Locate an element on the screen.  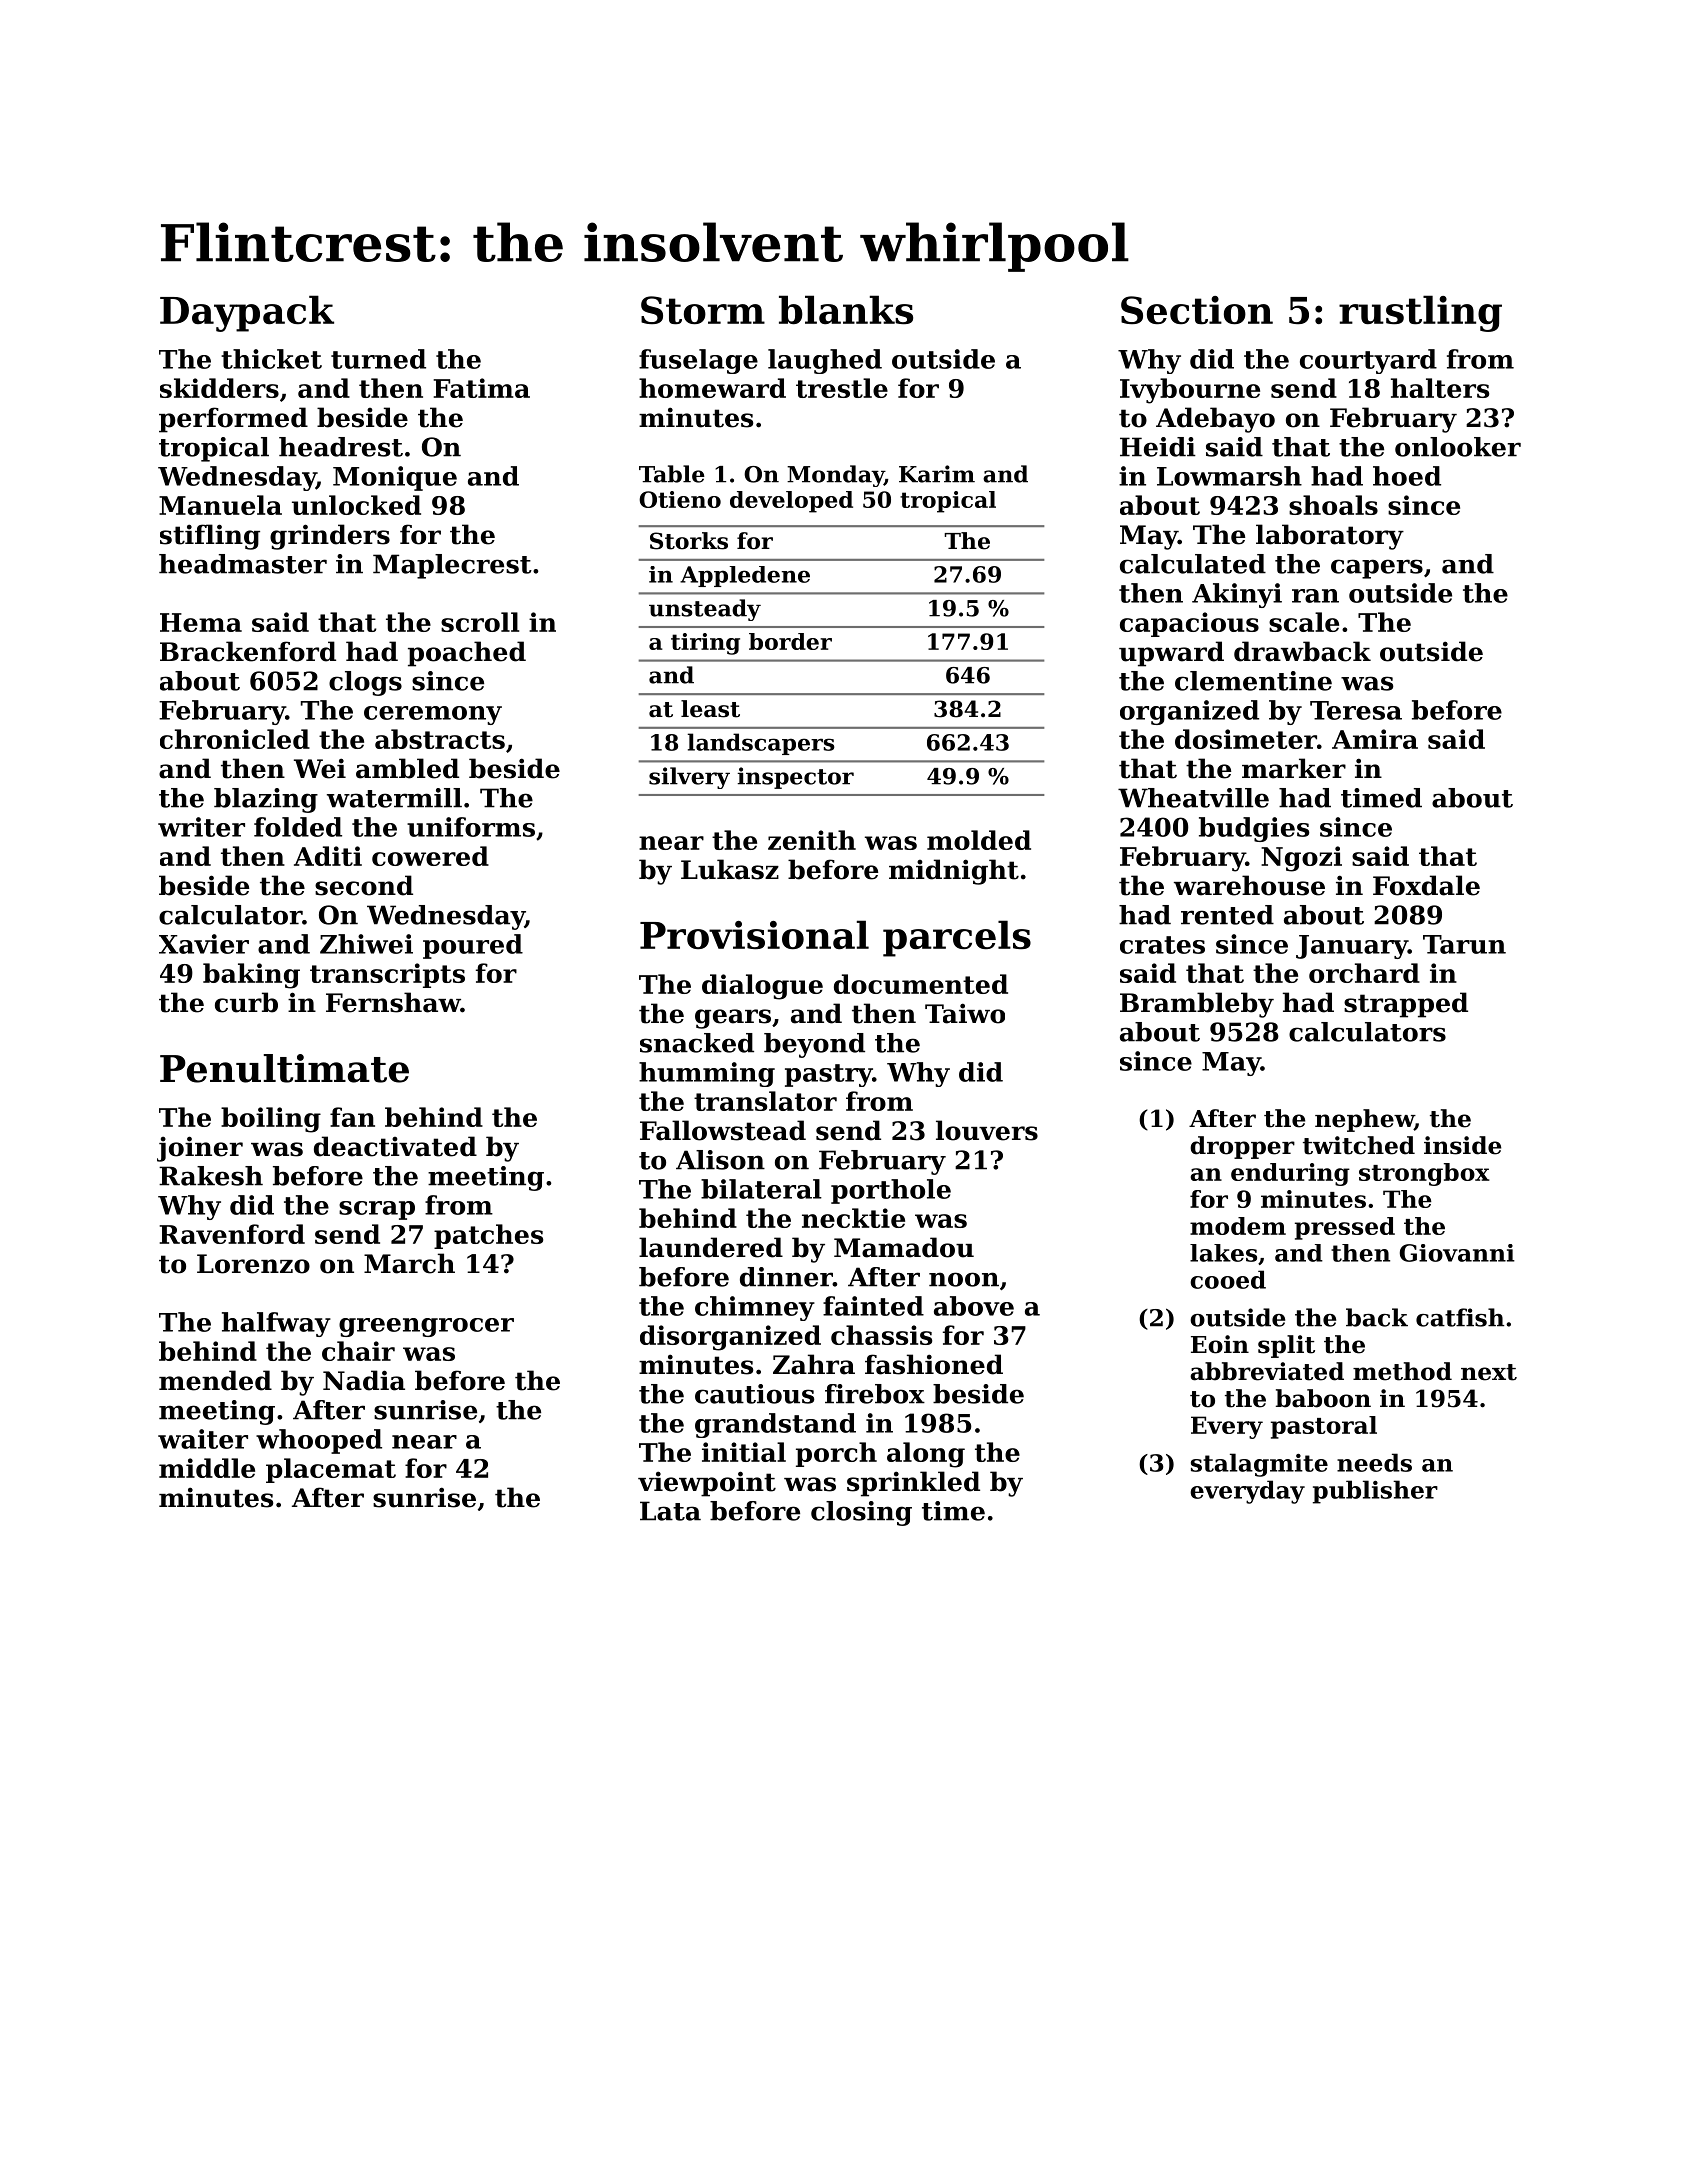
Daypack is located at coordinates (247, 313).
